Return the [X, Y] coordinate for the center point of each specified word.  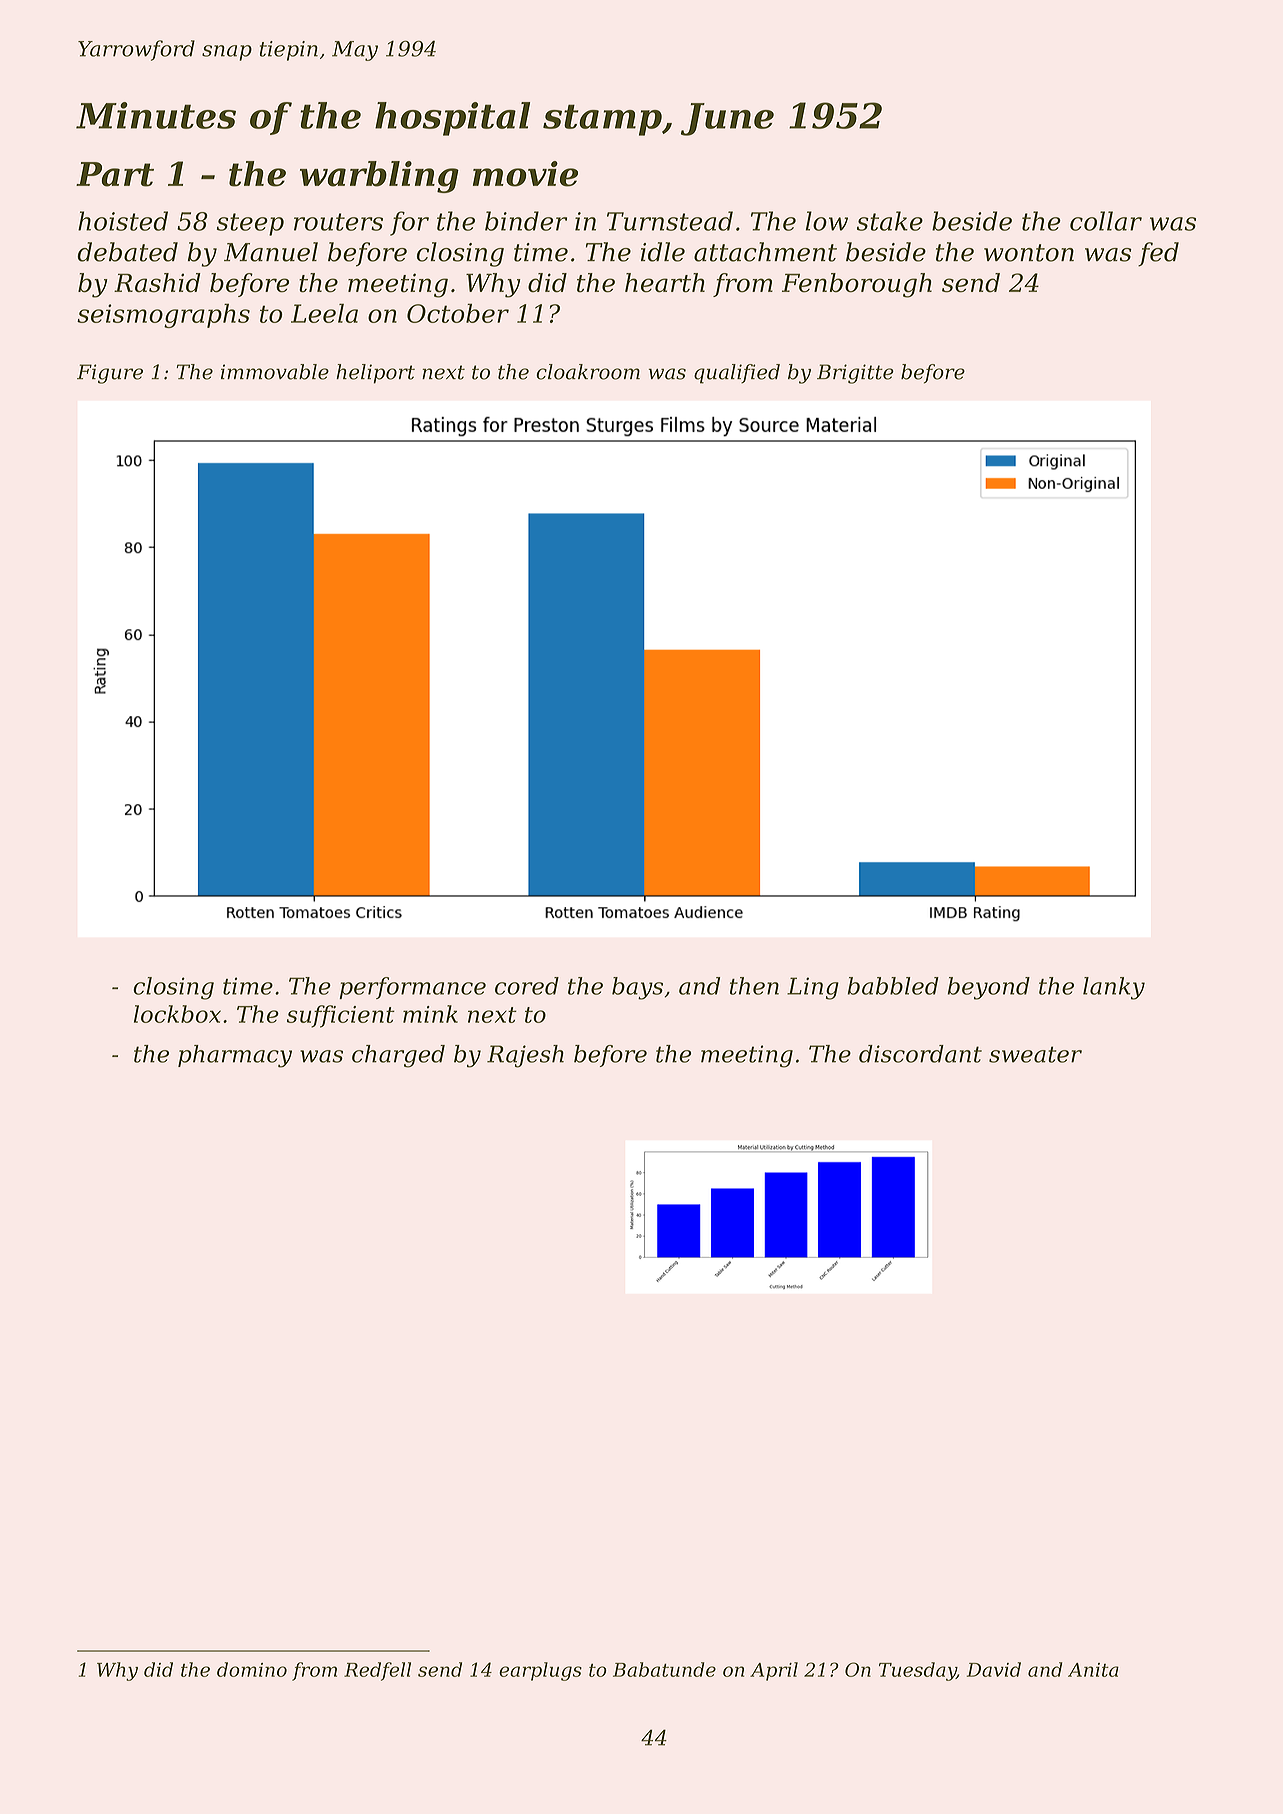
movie [525, 174]
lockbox [177, 1014]
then [754, 986]
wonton [1029, 253]
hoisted [123, 221]
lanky [1114, 988]
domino [252, 1669]
